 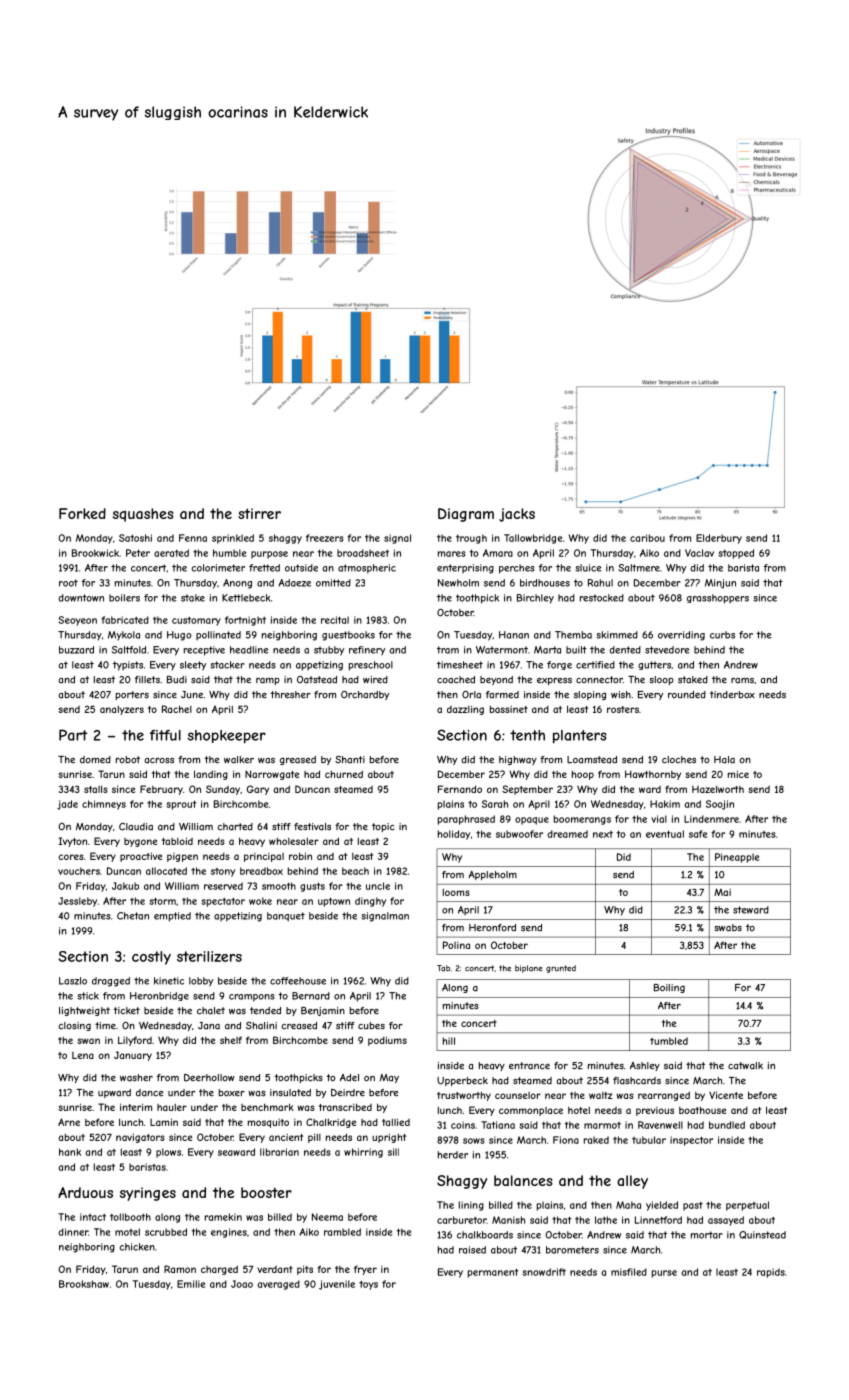 What do you see at coordinates (81, 598) in the document?
I see `downtown` at bounding box center [81, 598].
